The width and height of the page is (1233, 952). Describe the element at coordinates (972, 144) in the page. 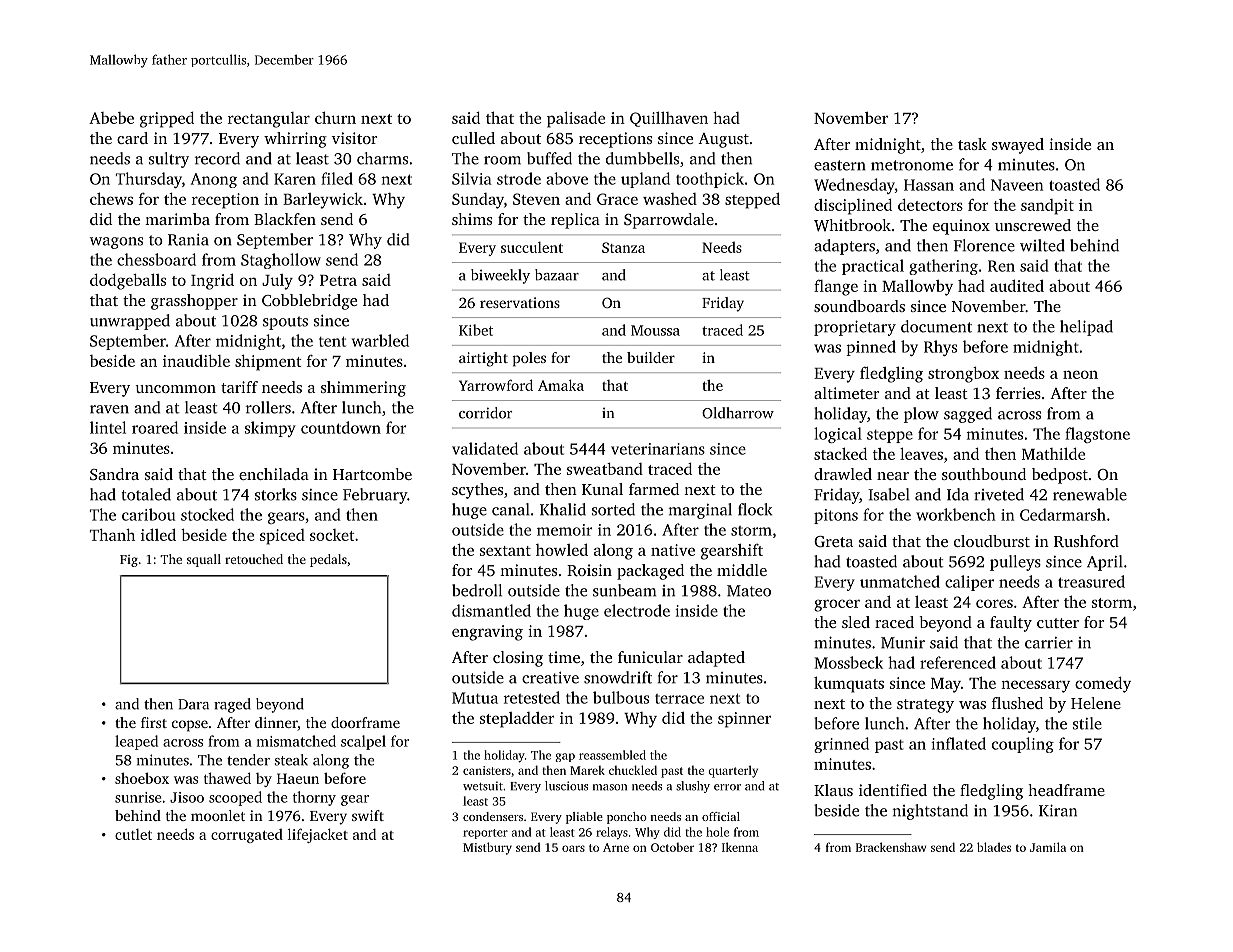

I see `task` at that location.
